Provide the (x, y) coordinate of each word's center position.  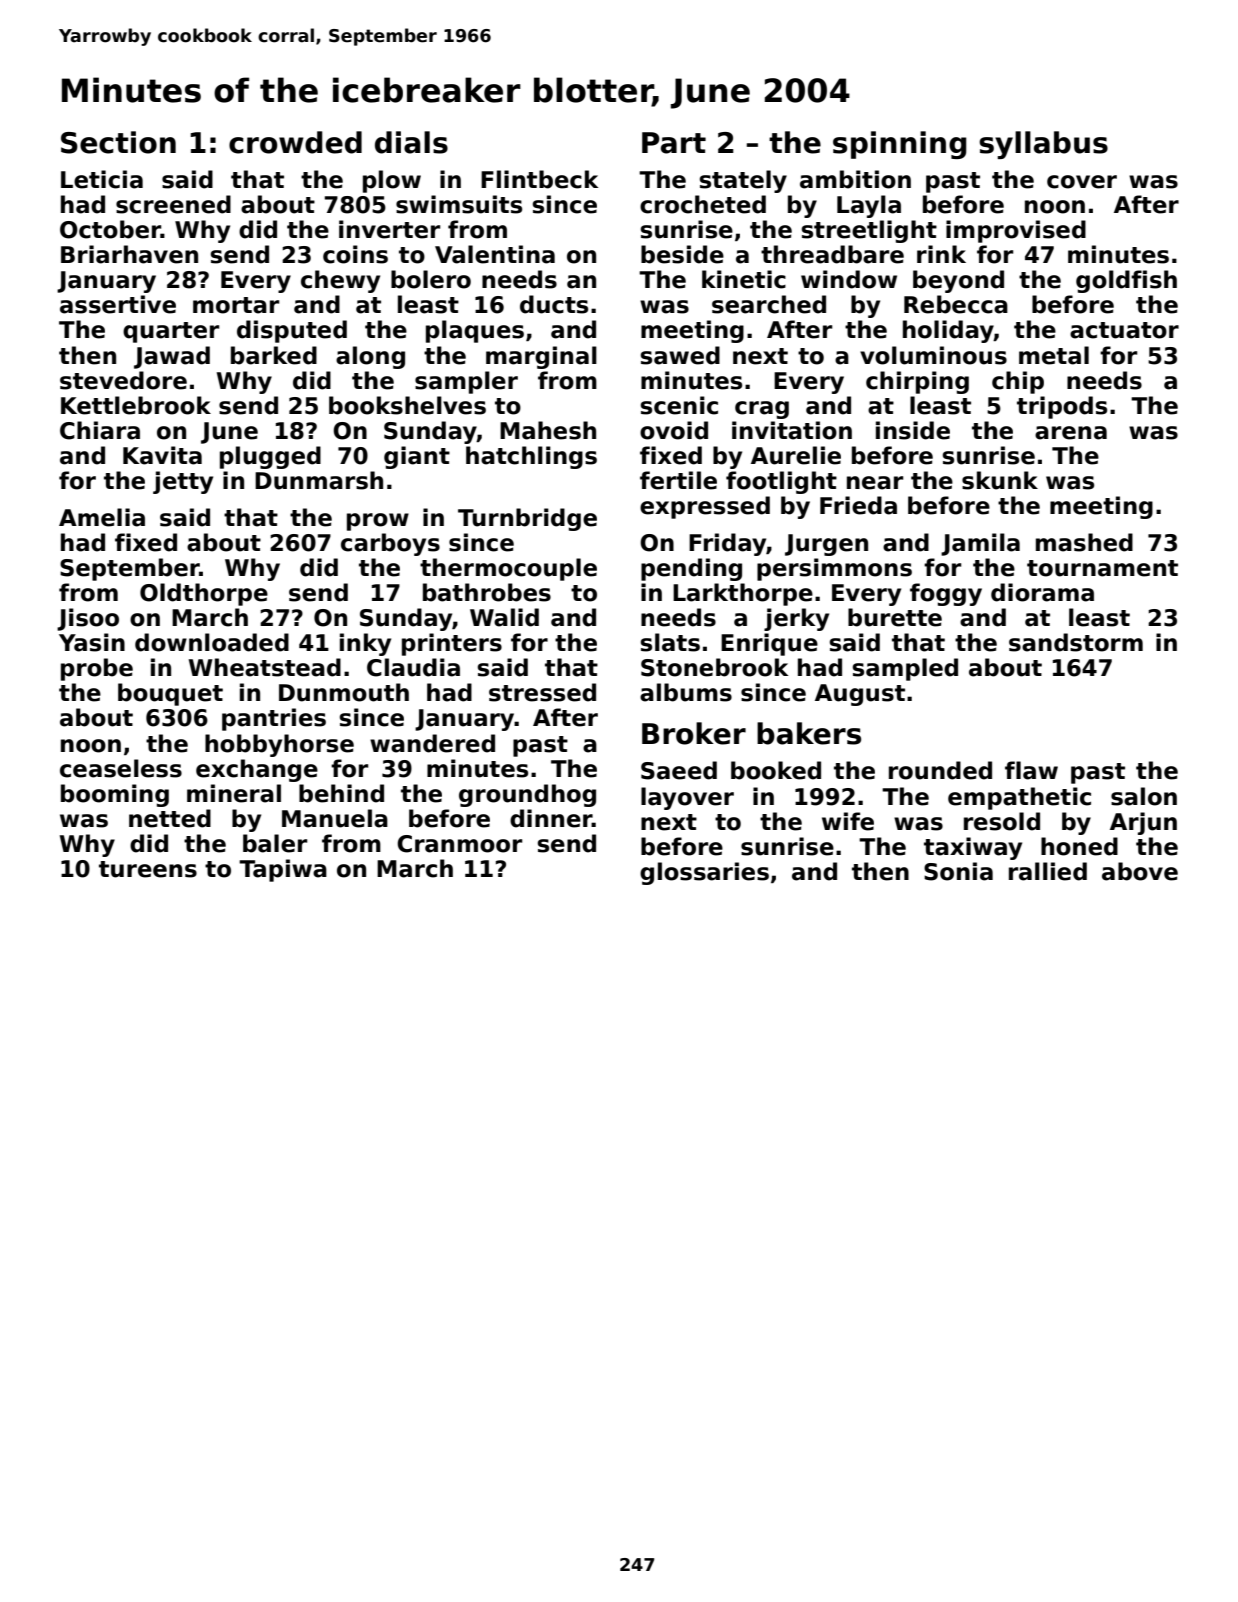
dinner (551, 818)
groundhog (527, 795)
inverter (390, 229)
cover (1082, 182)
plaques (475, 331)
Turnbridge (527, 519)
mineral (234, 793)
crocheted (703, 204)
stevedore (123, 380)
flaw (1031, 770)
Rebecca (956, 304)
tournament (1102, 568)
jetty (183, 482)
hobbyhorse (279, 745)
